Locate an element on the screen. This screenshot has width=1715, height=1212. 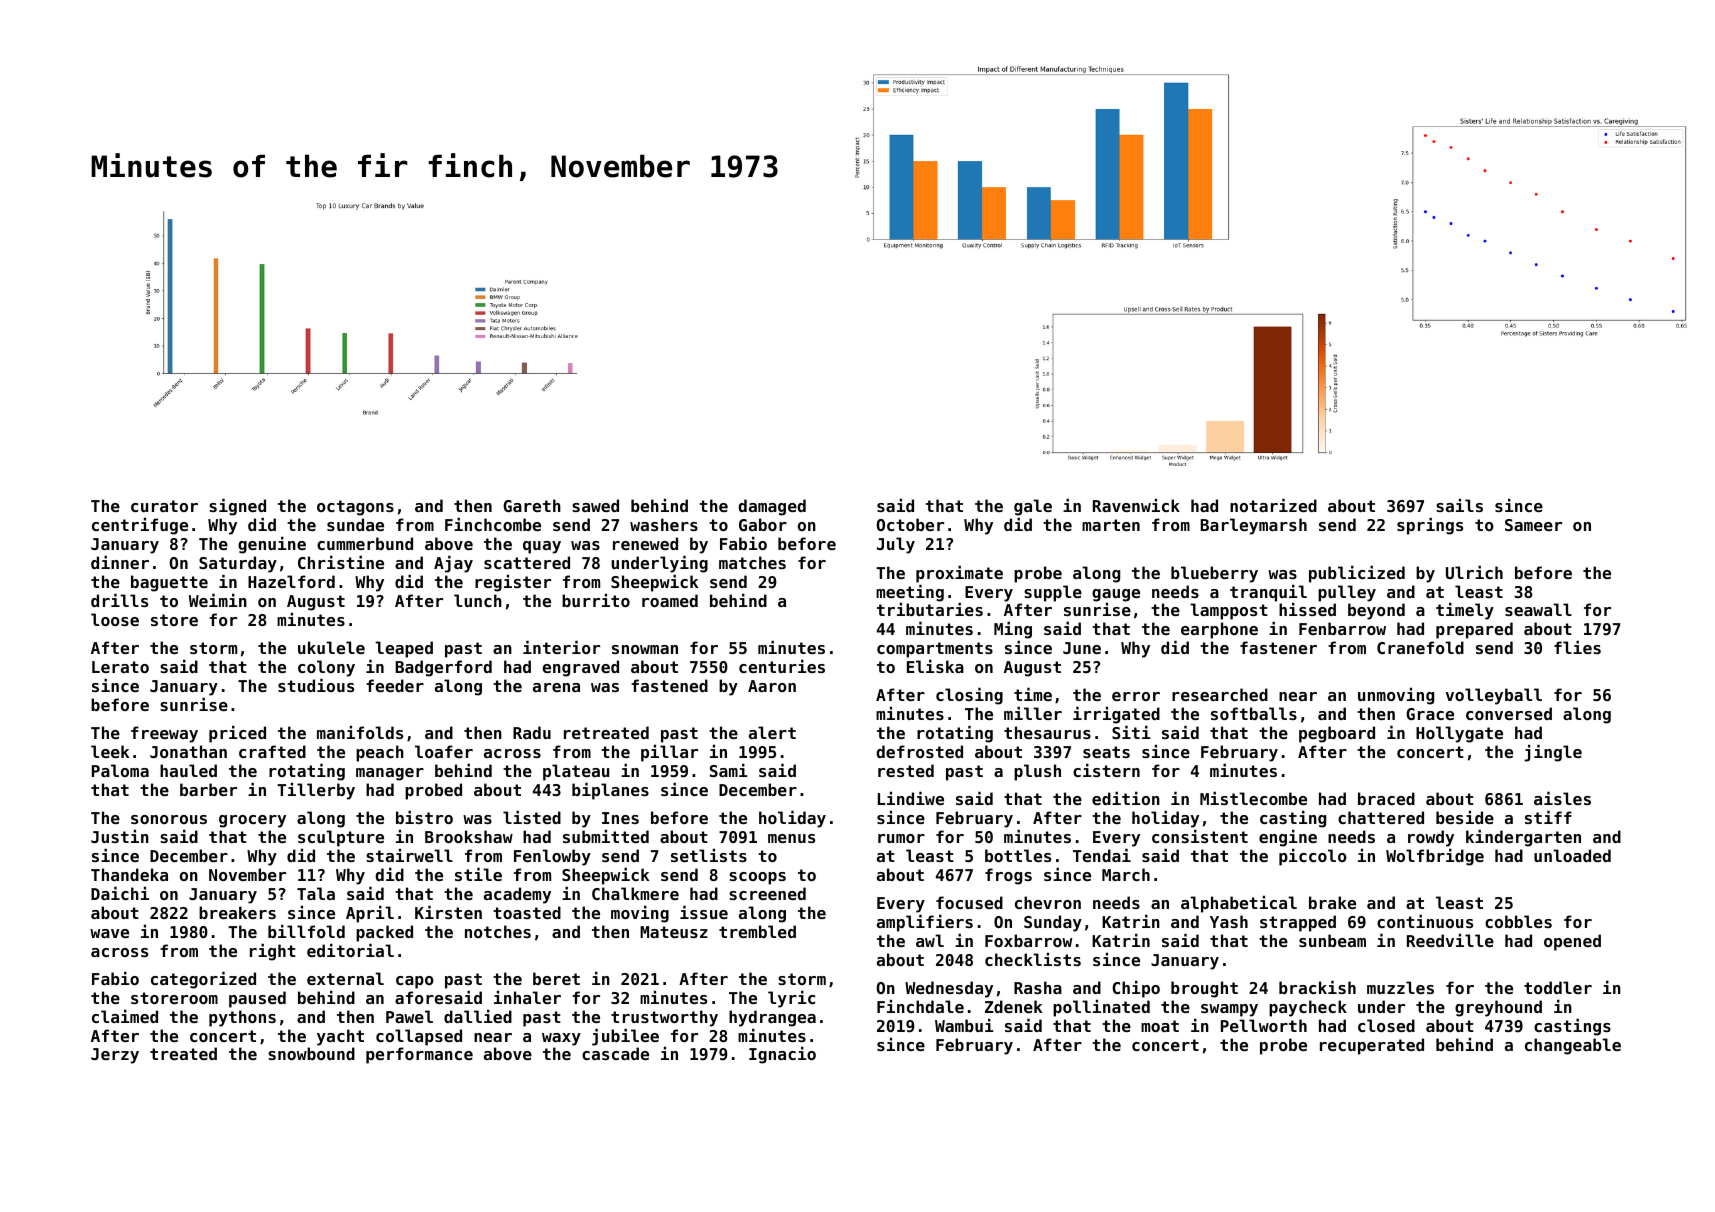
sails is located at coordinates (1459, 505).
